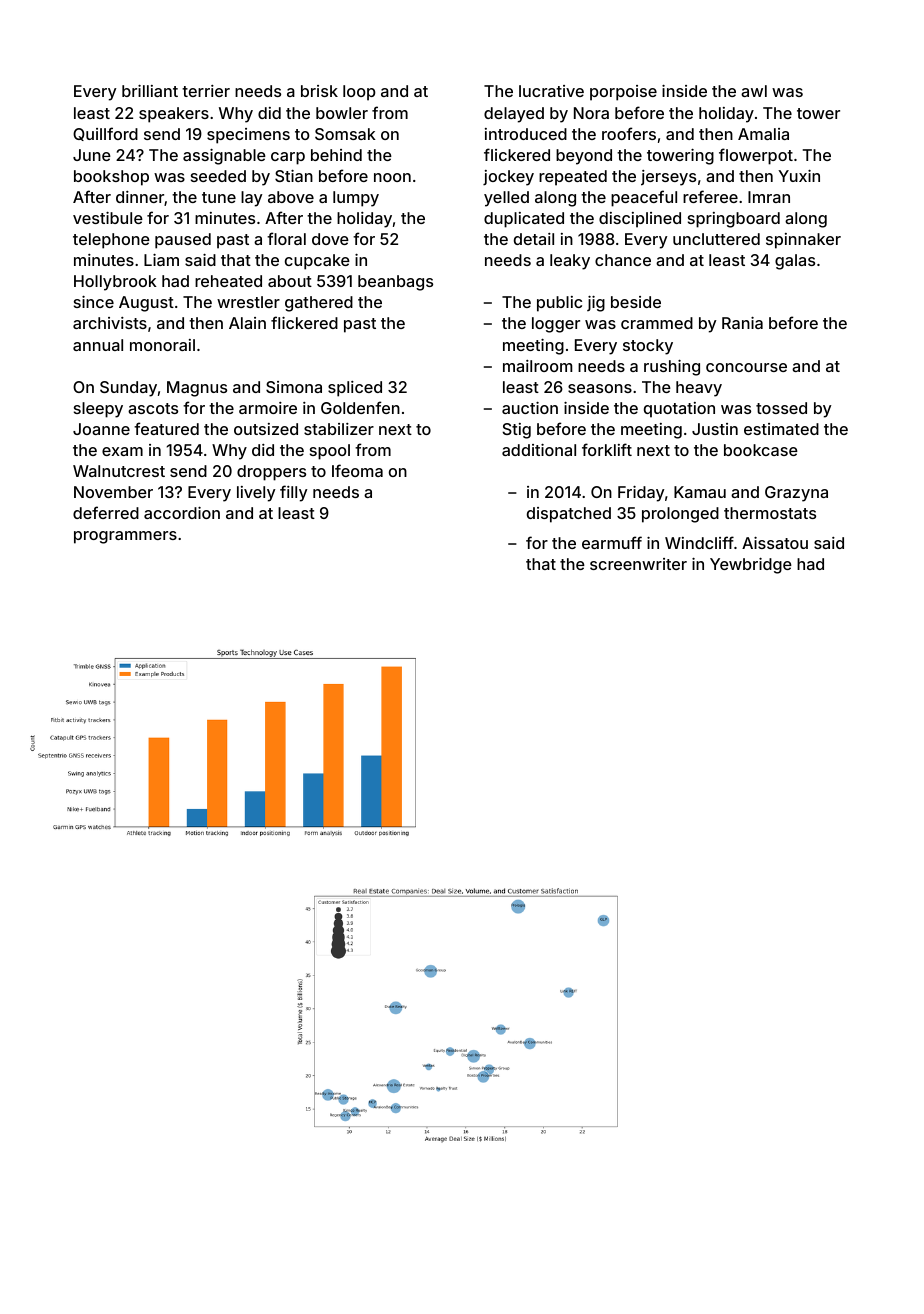  Describe the element at coordinates (111, 178) in the page. I see `bookshop` at that location.
